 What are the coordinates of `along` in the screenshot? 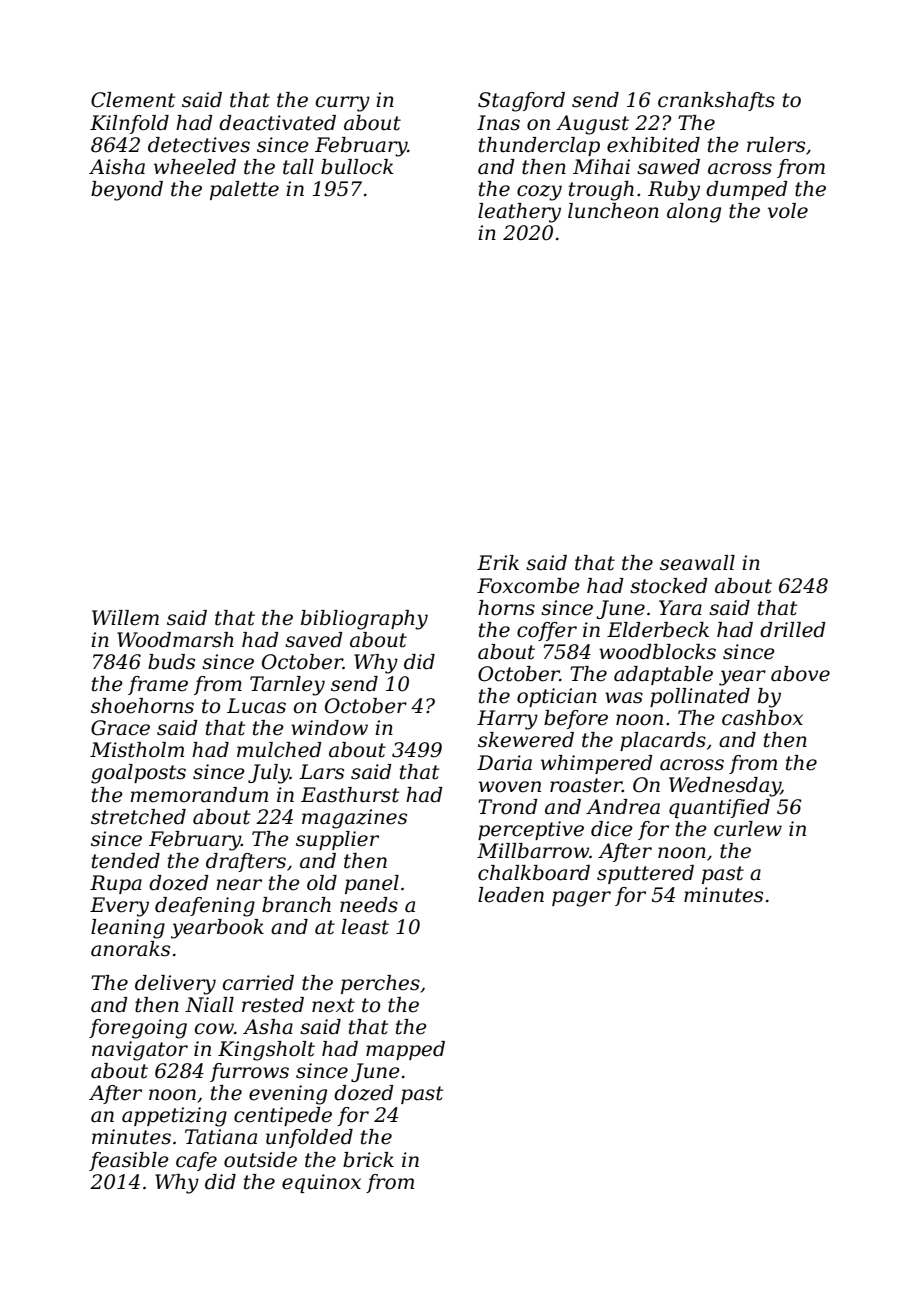 It's located at (694, 213).
